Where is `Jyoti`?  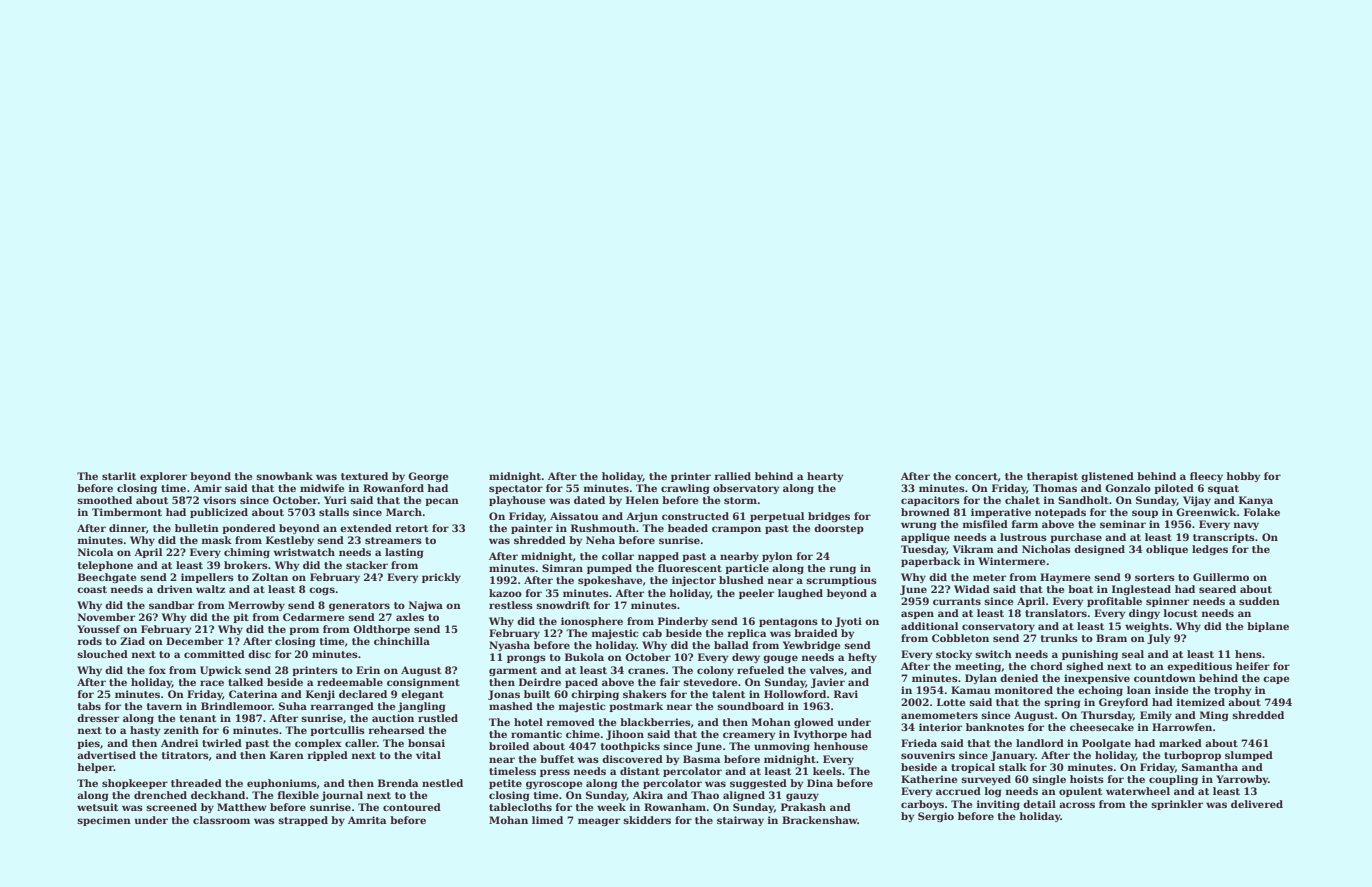 Jyoti is located at coordinates (848, 622).
